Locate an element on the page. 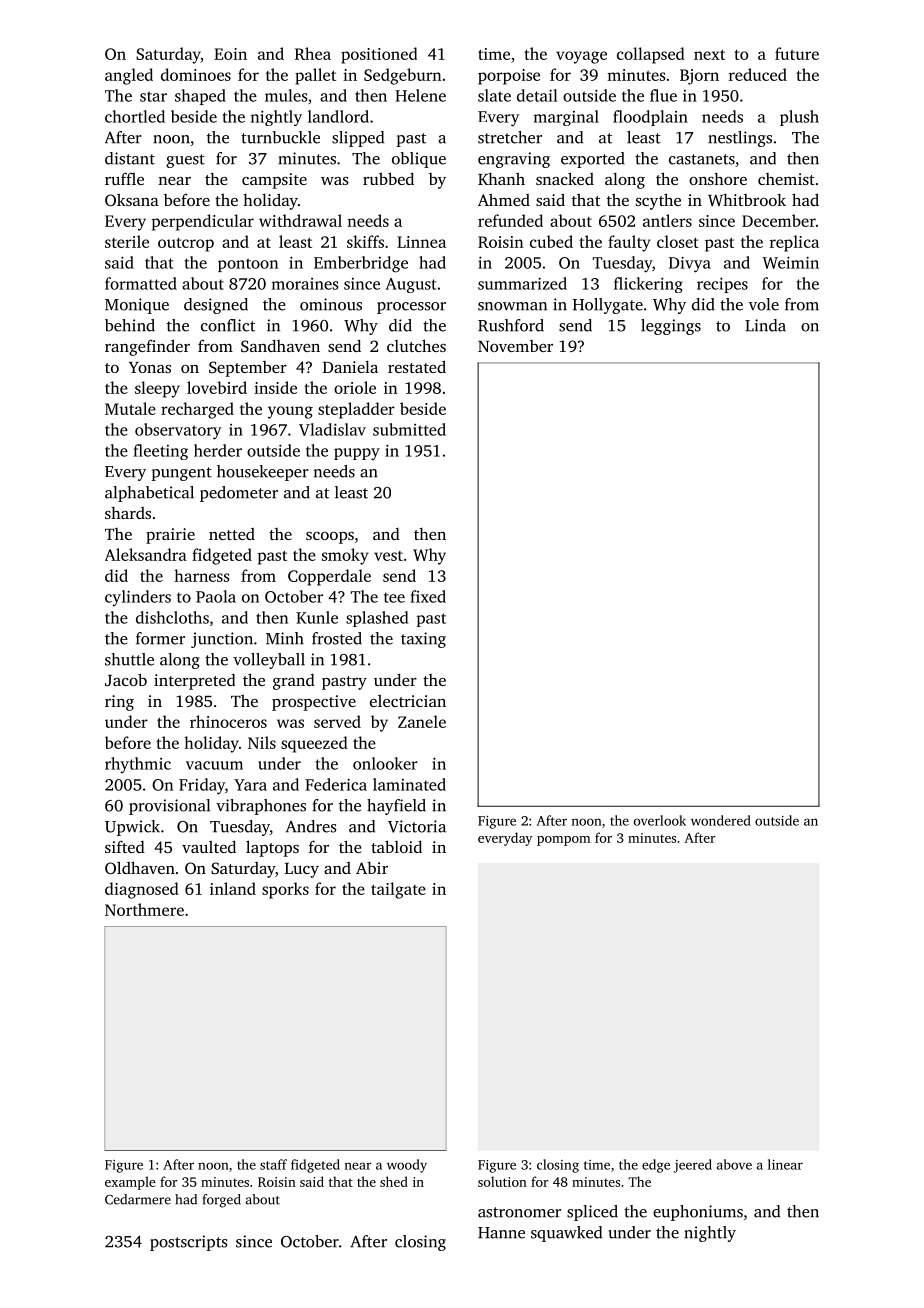 The width and height of the page is (924, 1308). laptops is located at coordinates (272, 848).
